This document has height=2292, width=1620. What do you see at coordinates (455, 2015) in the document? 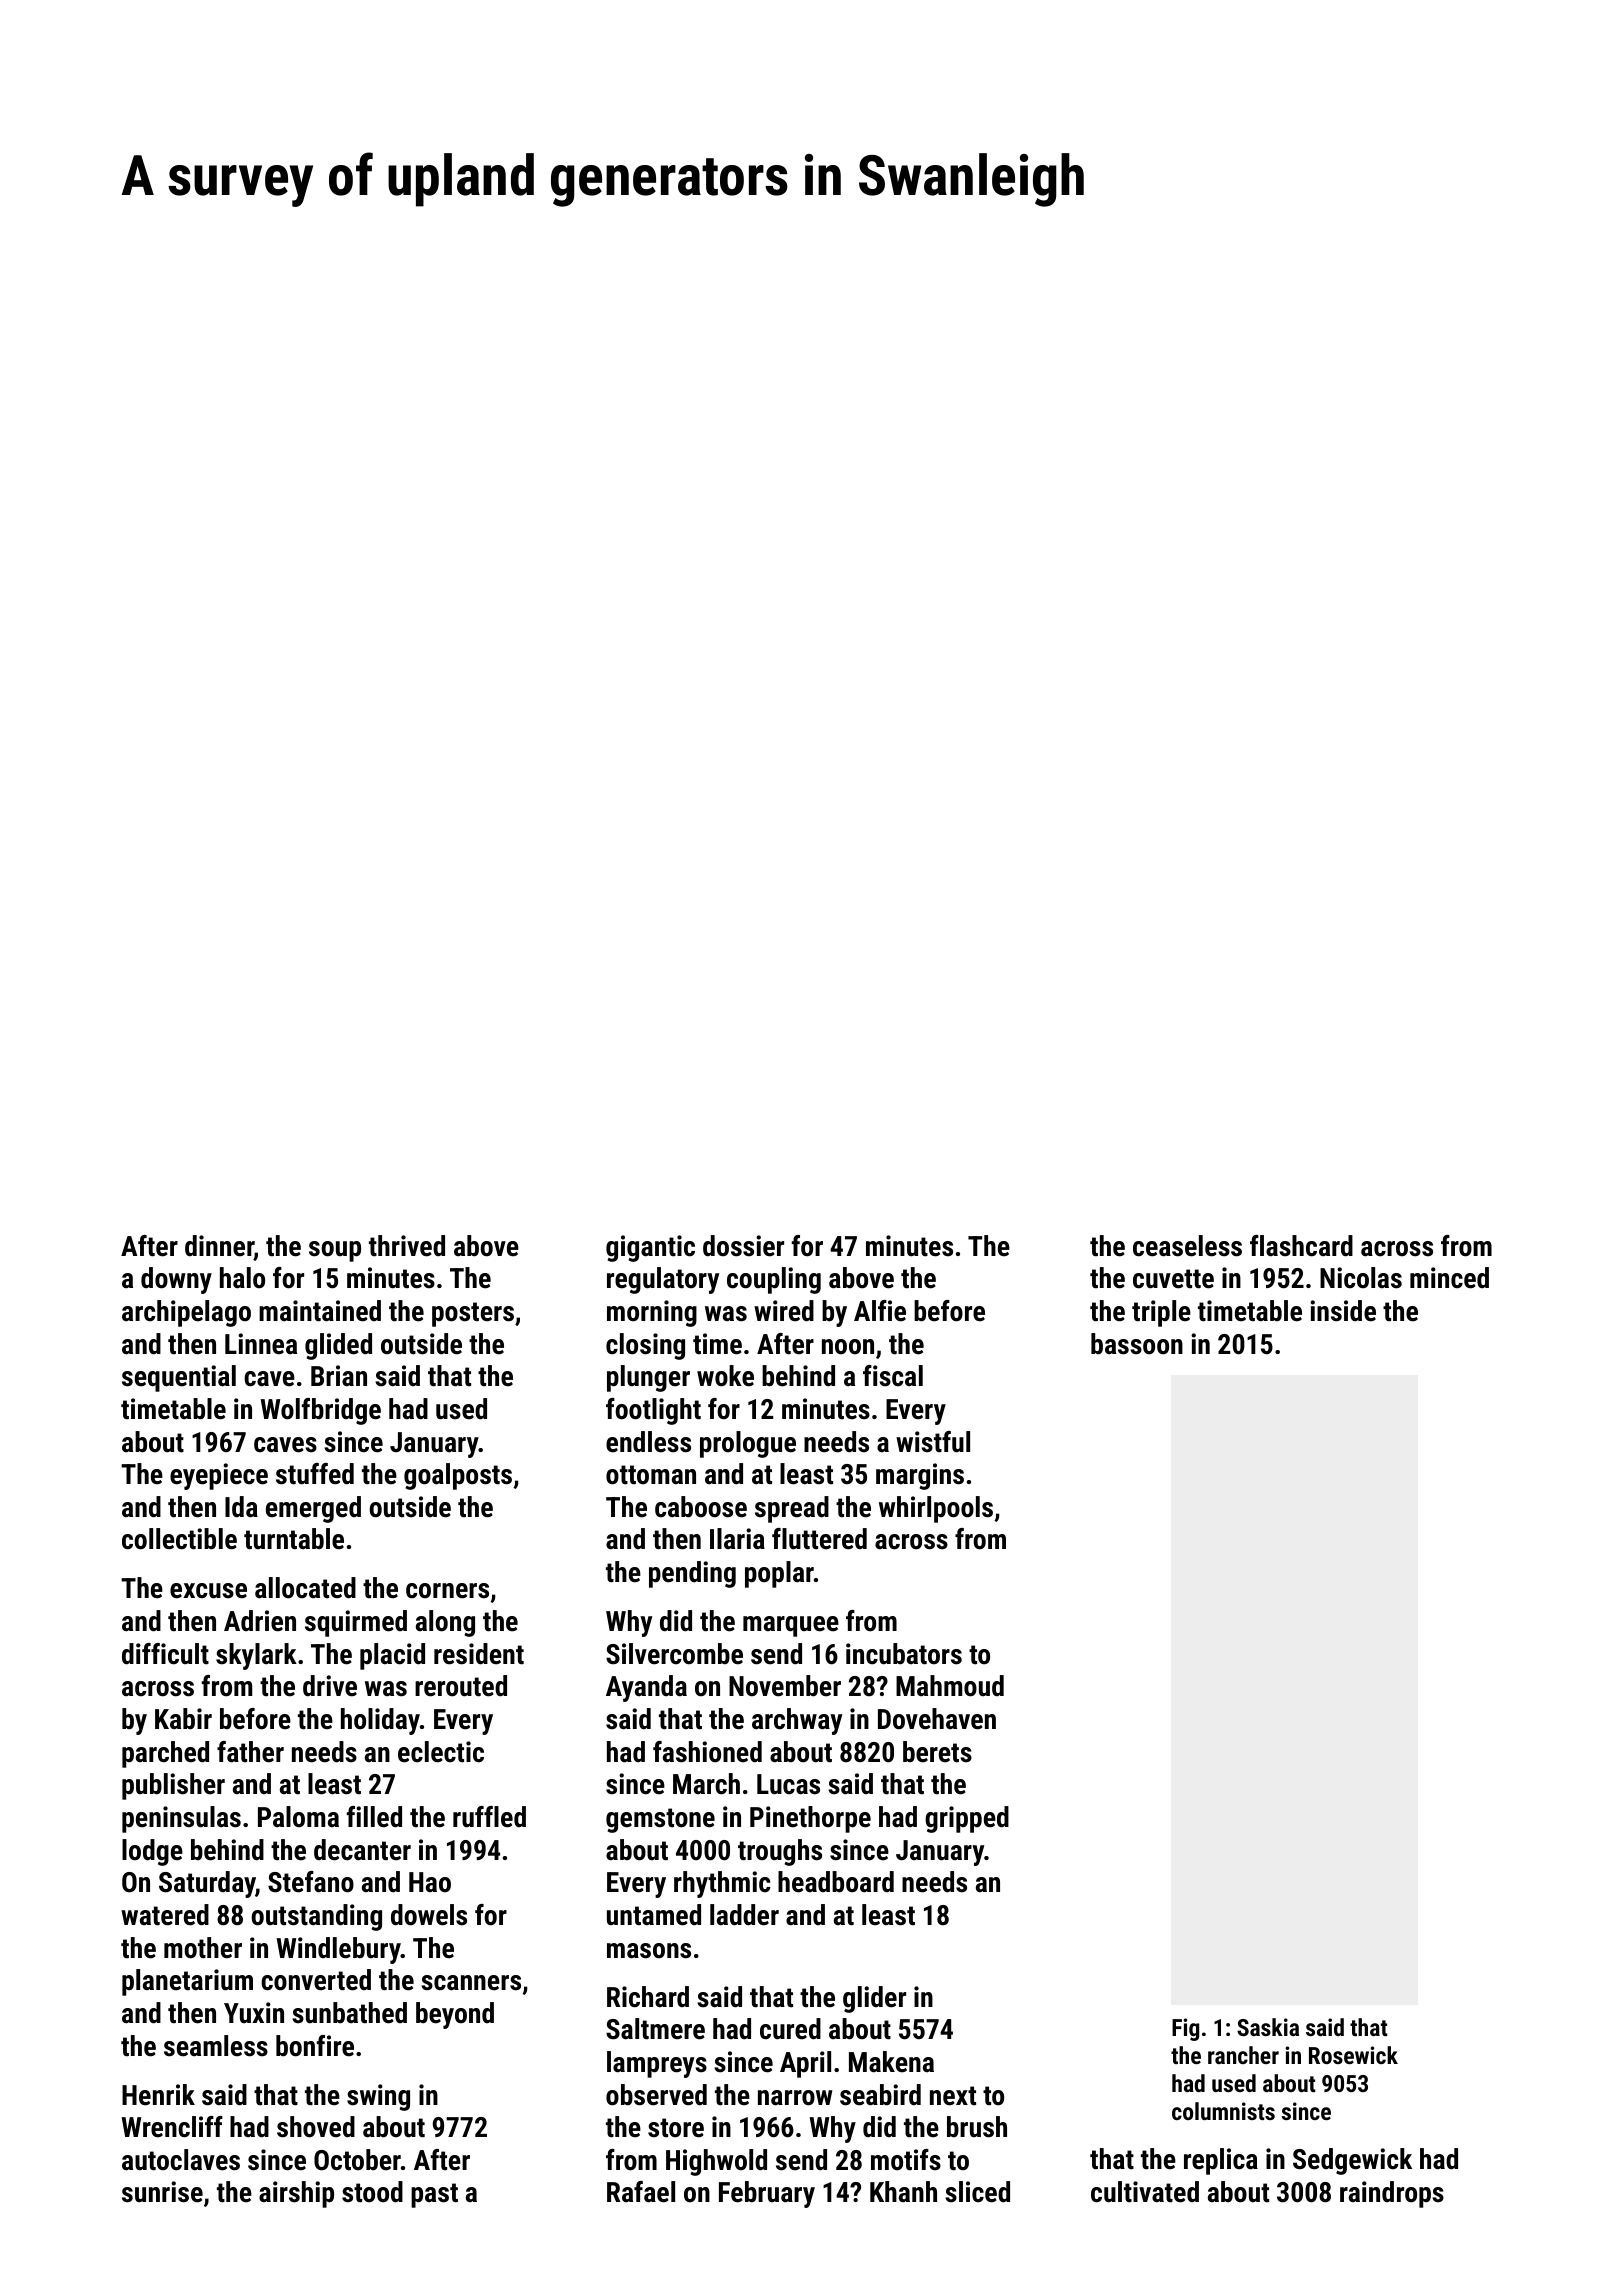
I see `beyond` at bounding box center [455, 2015].
